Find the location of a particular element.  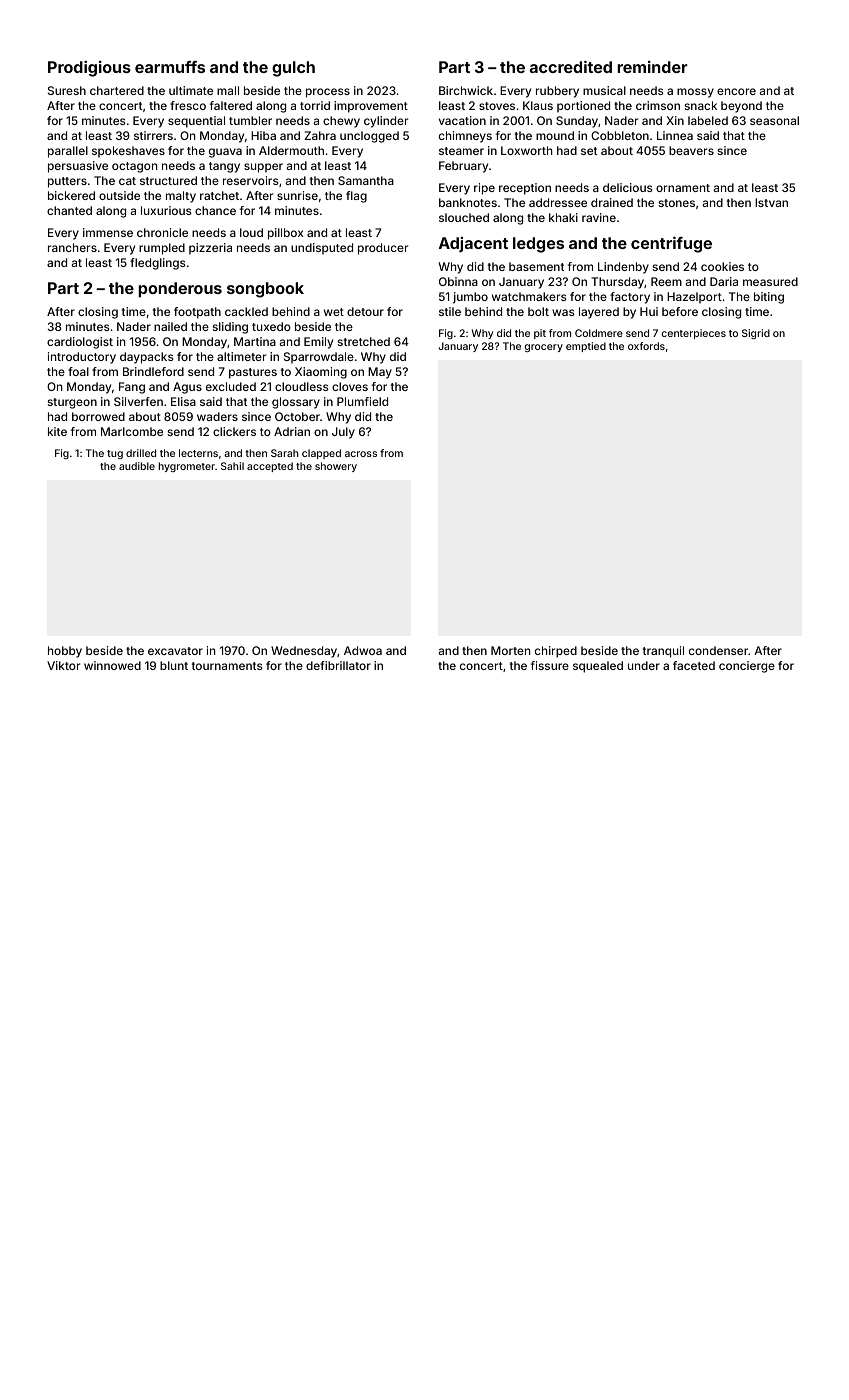

accredited is located at coordinates (571, 66).
